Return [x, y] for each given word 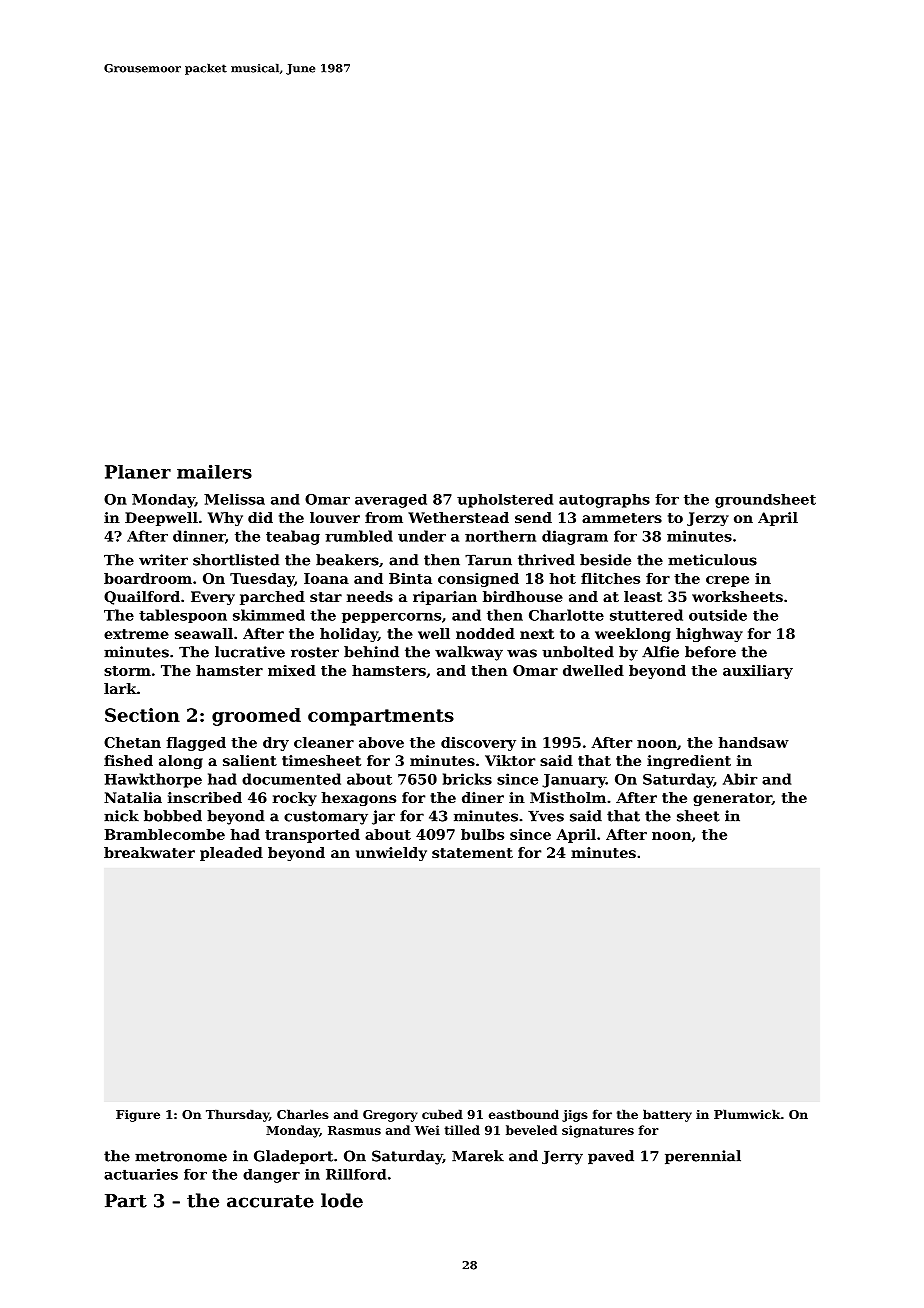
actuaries [141, 1174]
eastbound [524, 1114]
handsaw [754, 742]
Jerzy [708, 519]
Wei [427, 1130]
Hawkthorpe [153, 780]
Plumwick [747, 1114]
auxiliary [758, 672]
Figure [138, 1116]
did [260, 517]
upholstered [505, 501]
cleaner [324, 742]
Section [142, 715]
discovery [478, 744]
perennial [703, 1157]
